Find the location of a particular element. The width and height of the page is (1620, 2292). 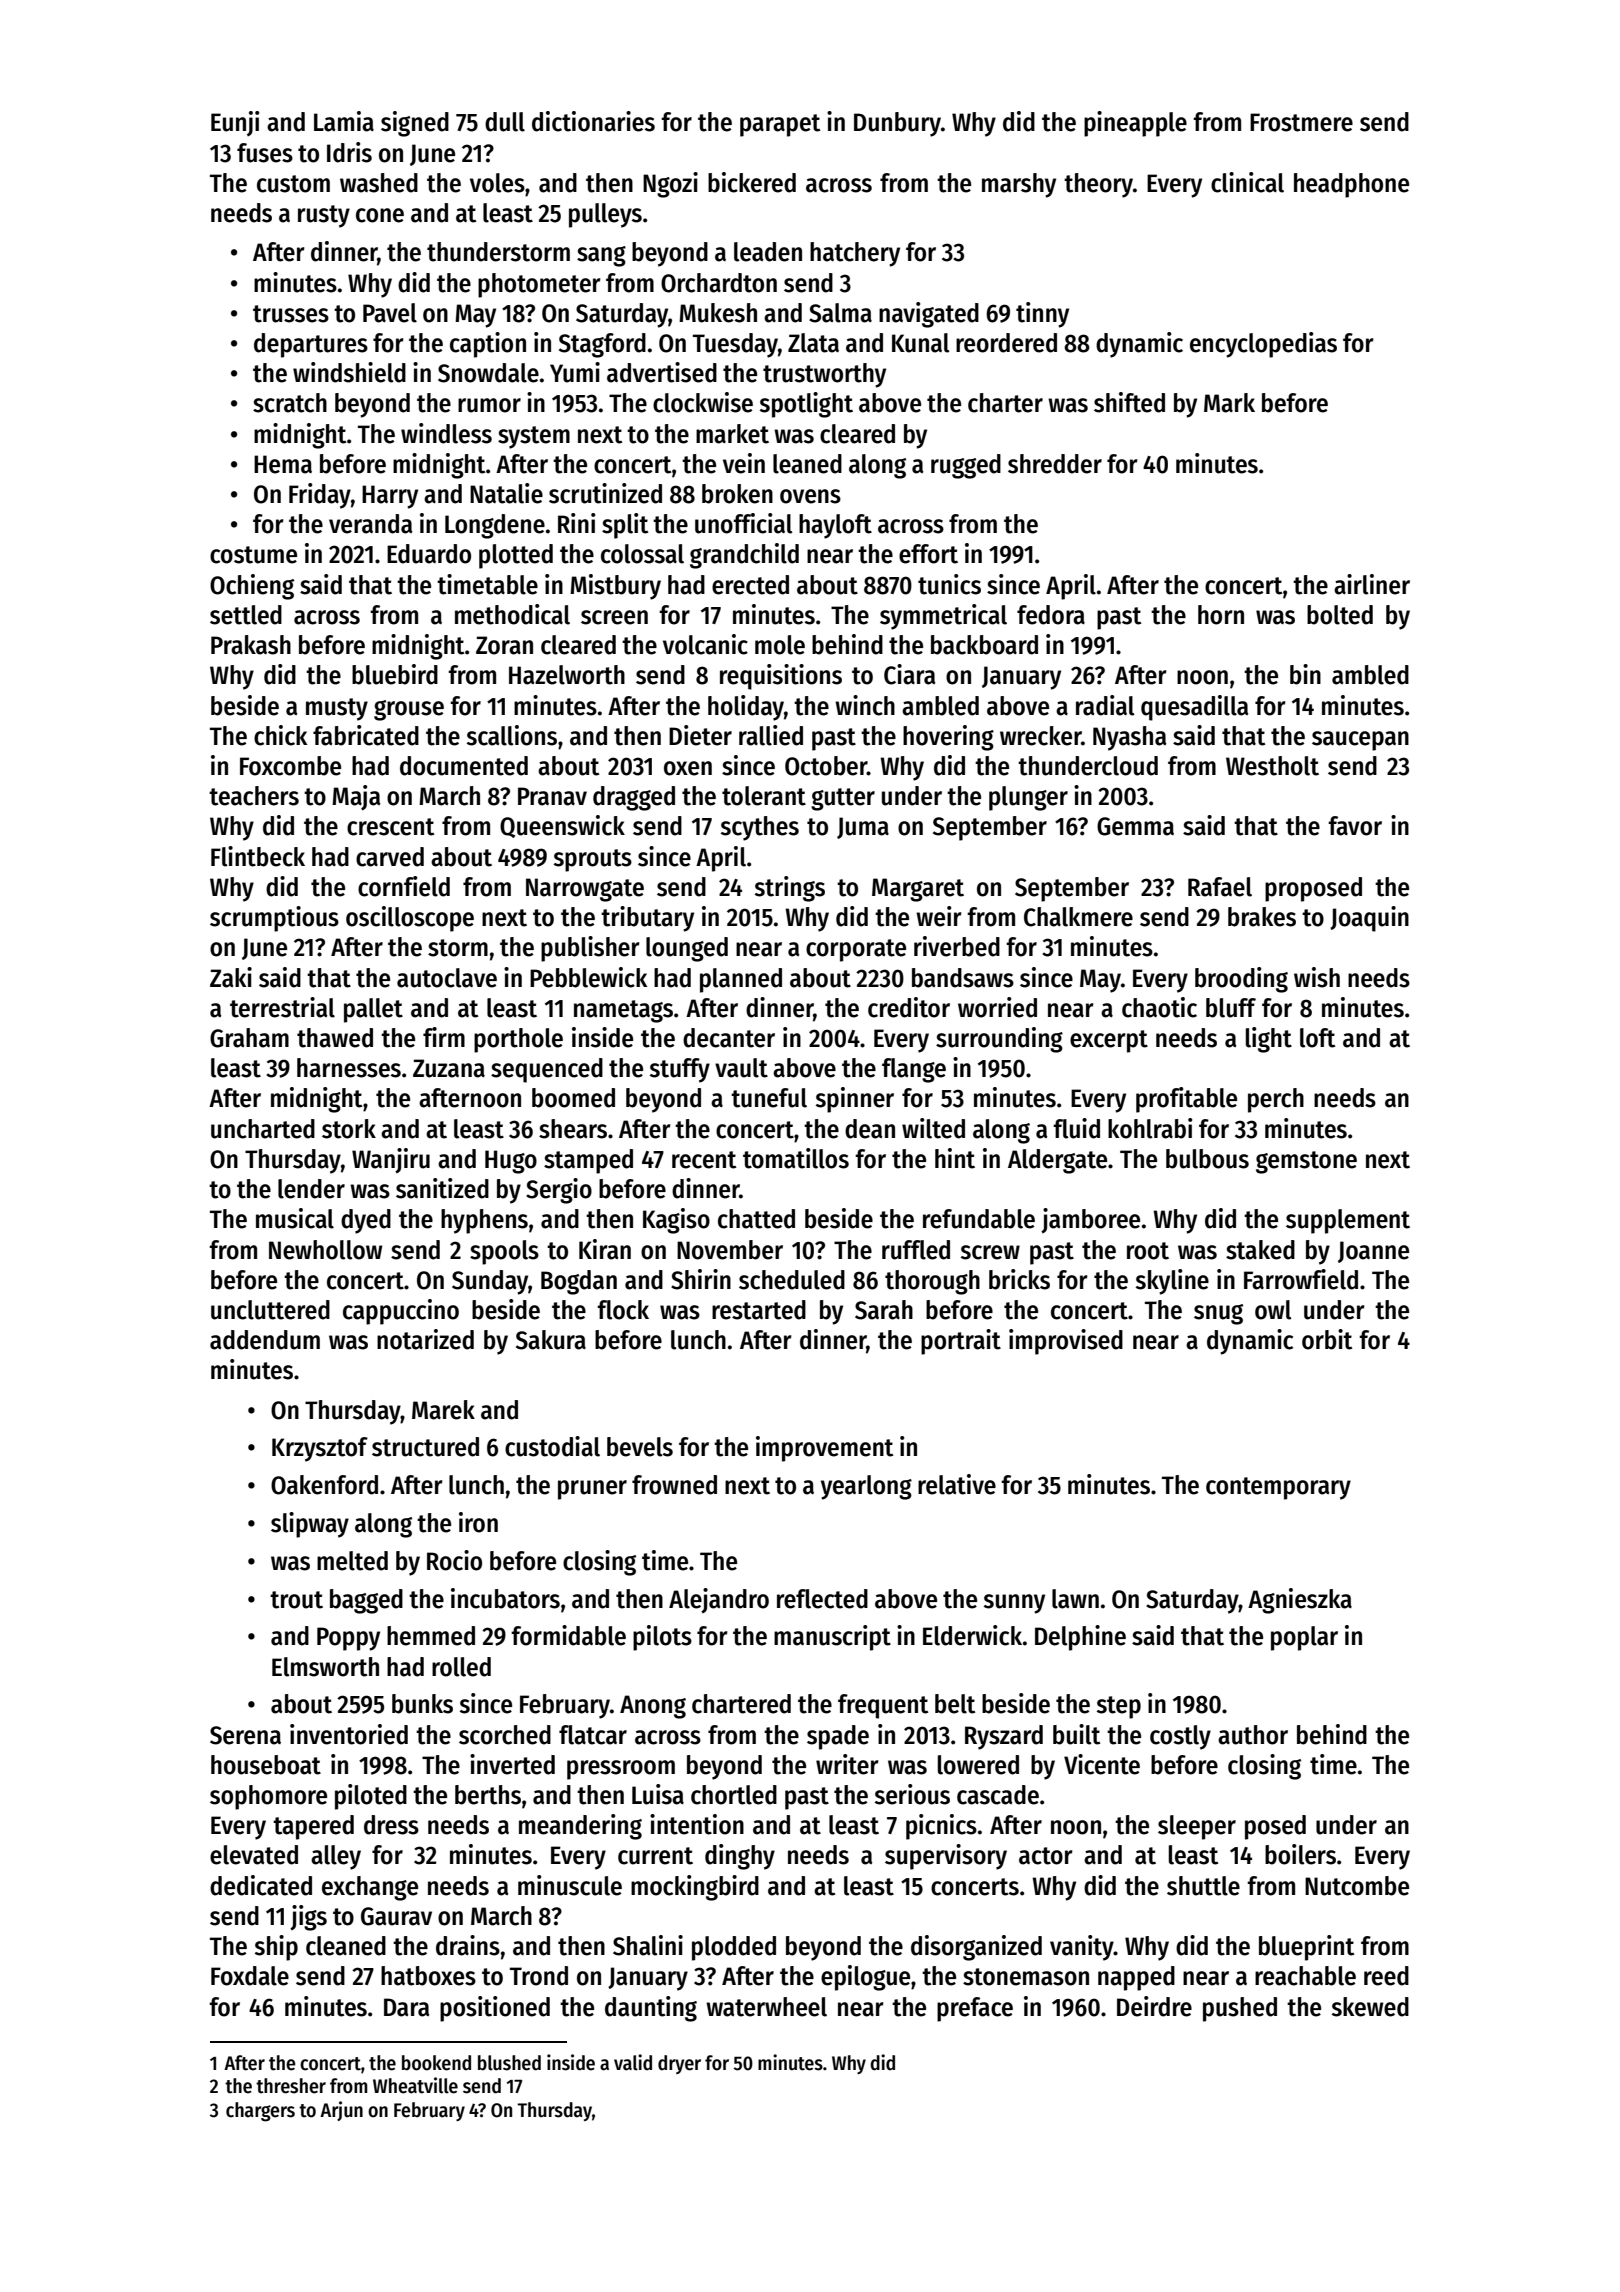

Dieter is located at coordinates (700, 735).
